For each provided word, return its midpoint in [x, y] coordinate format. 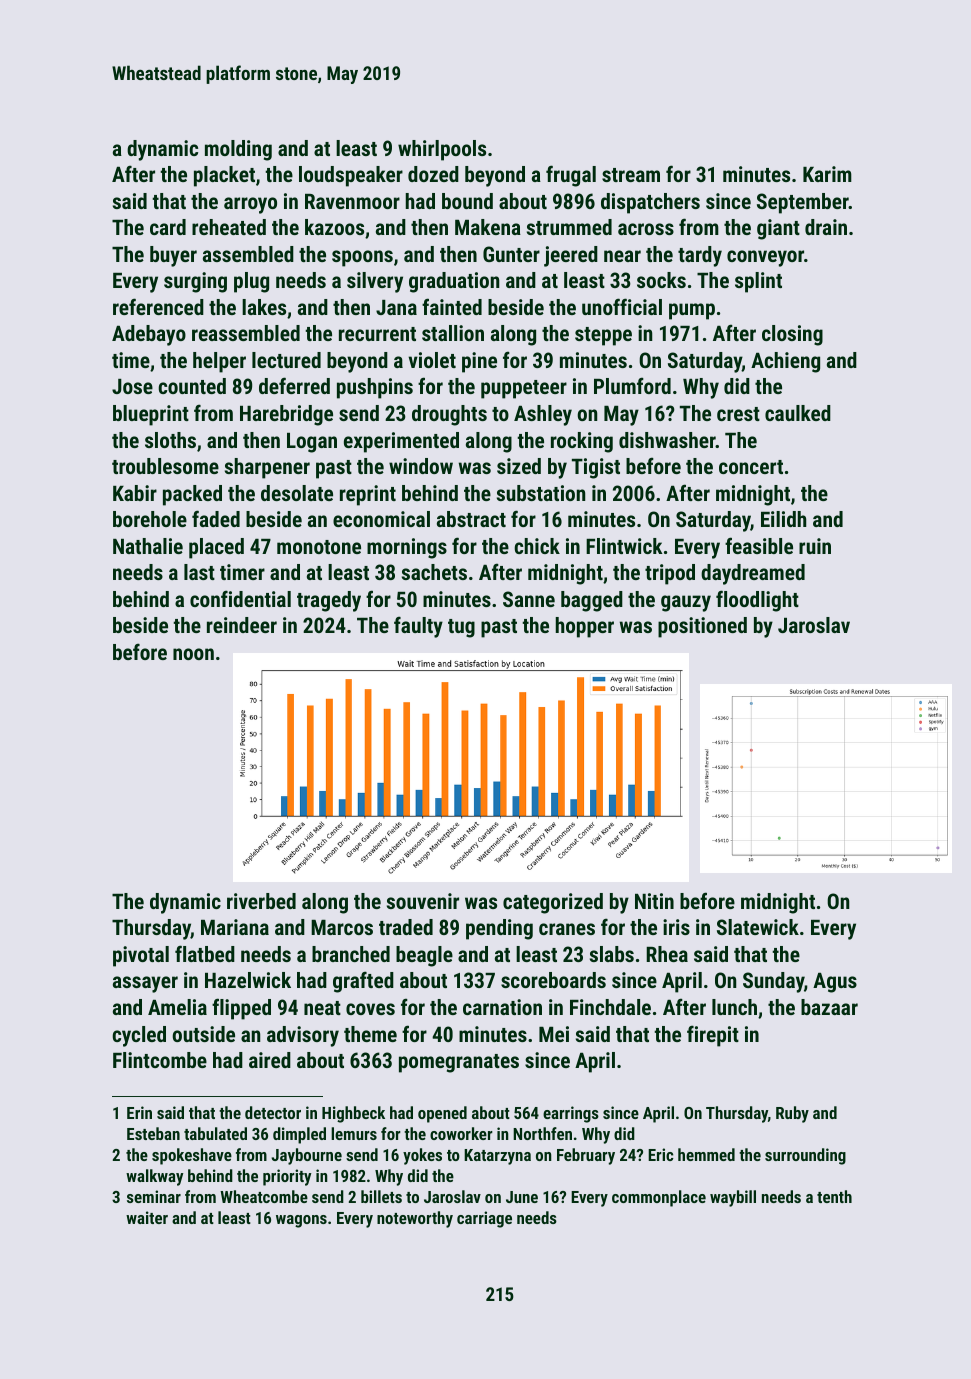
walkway [154, 1177]
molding [238, 150]
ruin [815, 546]
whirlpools [442, 150]
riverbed [261, 901]
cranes [567, 929]
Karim [827, 174]
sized [519, 466]
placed [216, 548]
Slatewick [758, 927]
